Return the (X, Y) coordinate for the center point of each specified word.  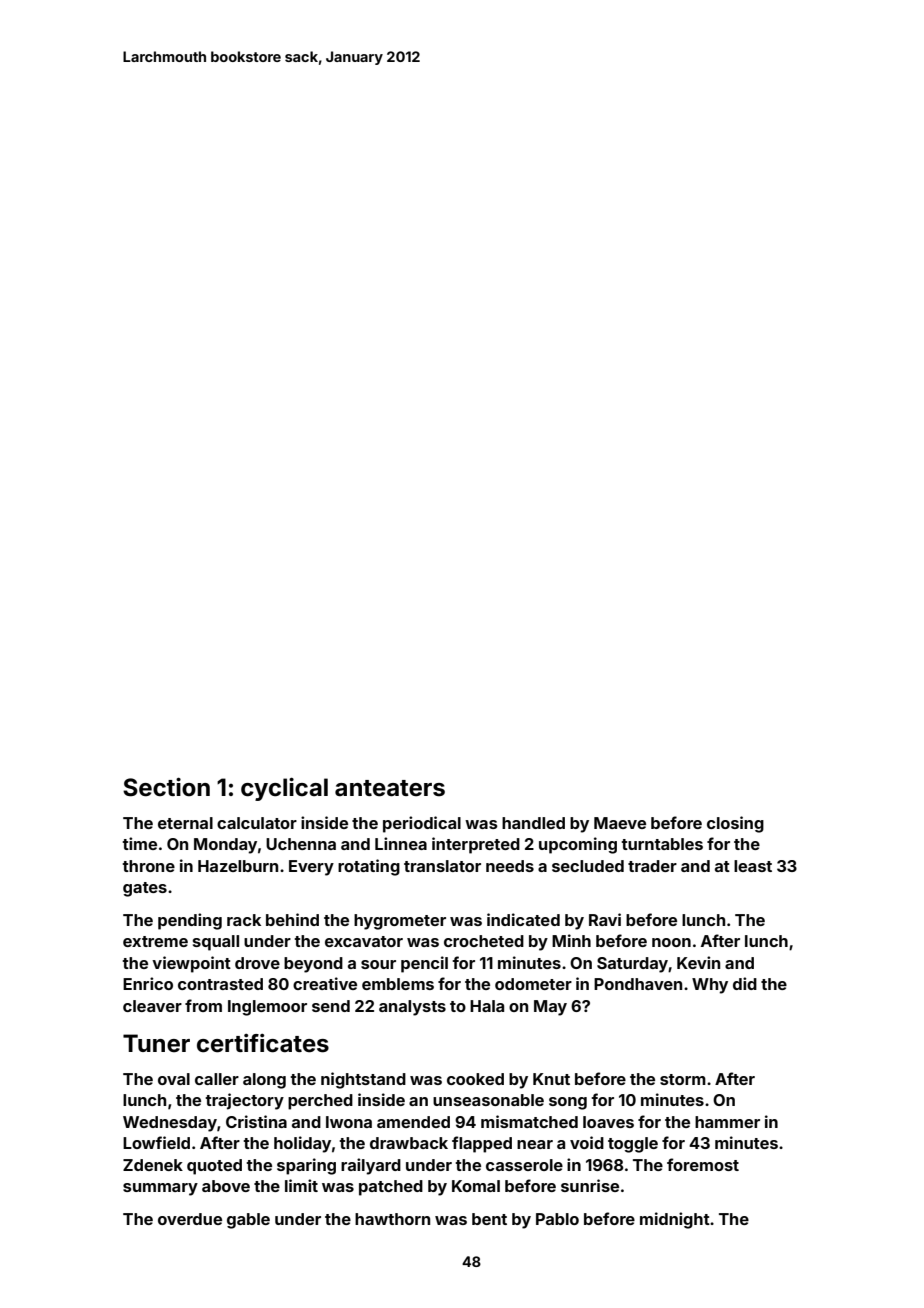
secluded (588, 866)
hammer (727, 1122)
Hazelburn (238, 866)
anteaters (390, 788)
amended (413, 1122)
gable (248, 1221)
